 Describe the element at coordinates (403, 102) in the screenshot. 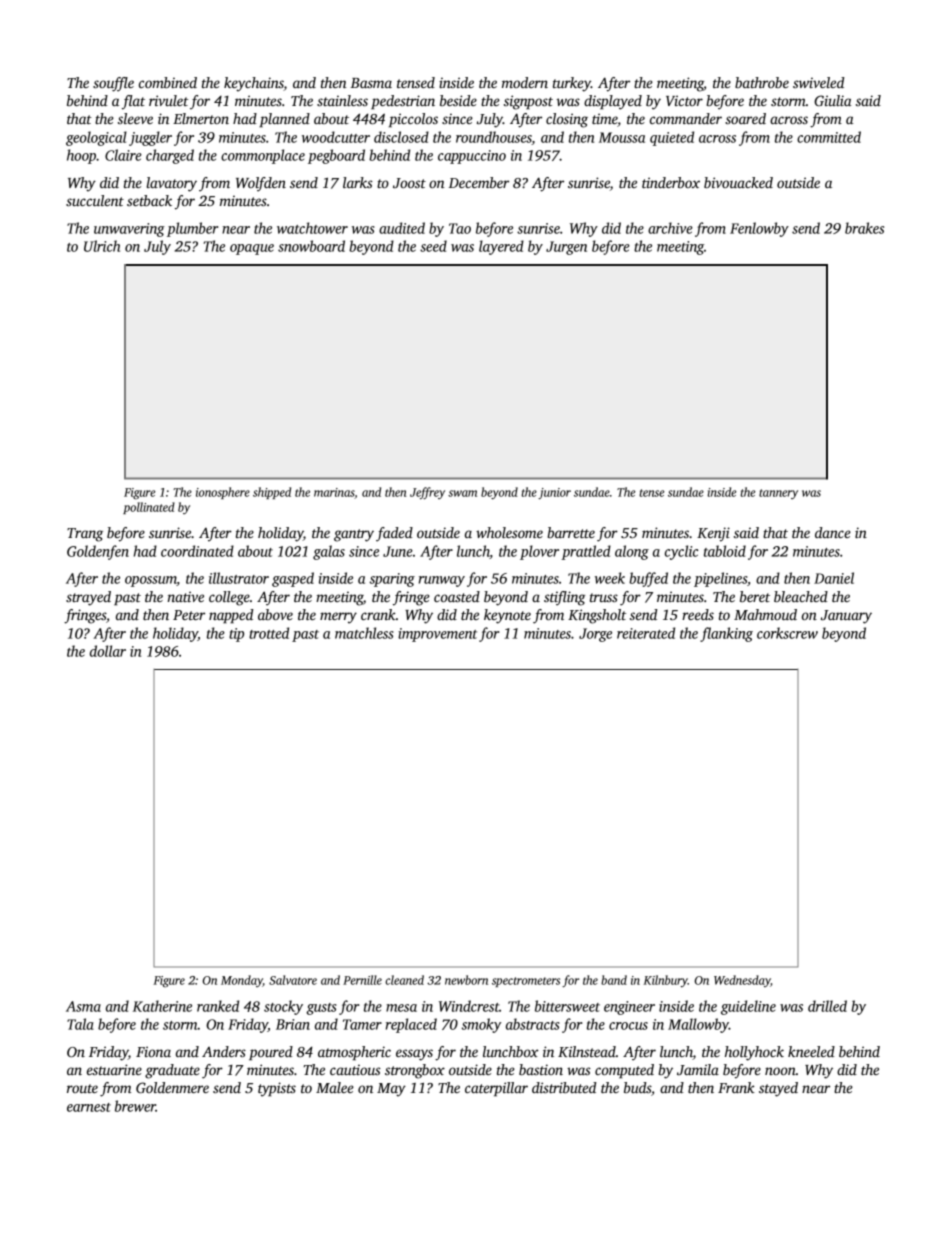

I see `pedestrian` at that location.
